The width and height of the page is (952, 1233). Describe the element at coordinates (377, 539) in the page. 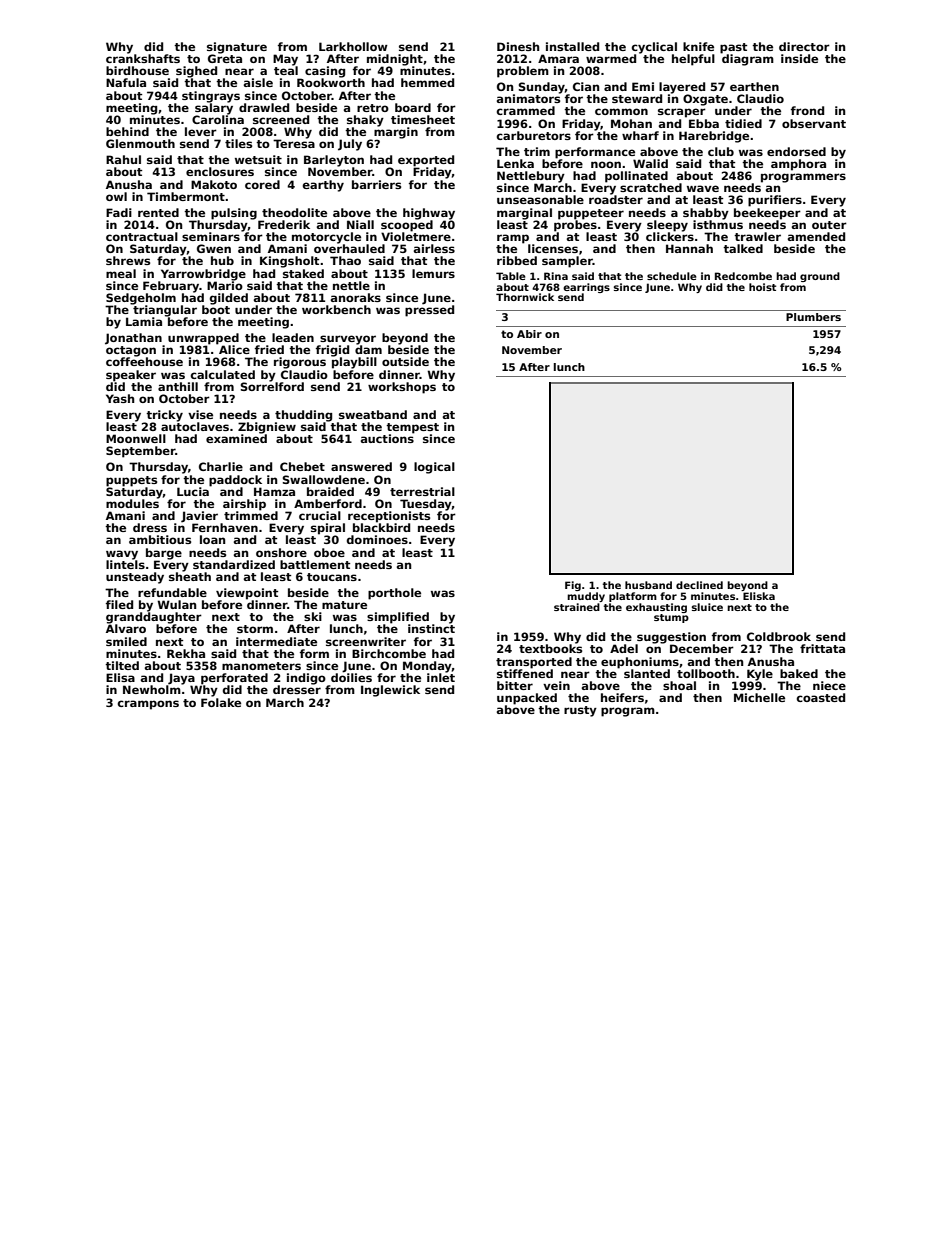

I see `dominoes` at that location.
